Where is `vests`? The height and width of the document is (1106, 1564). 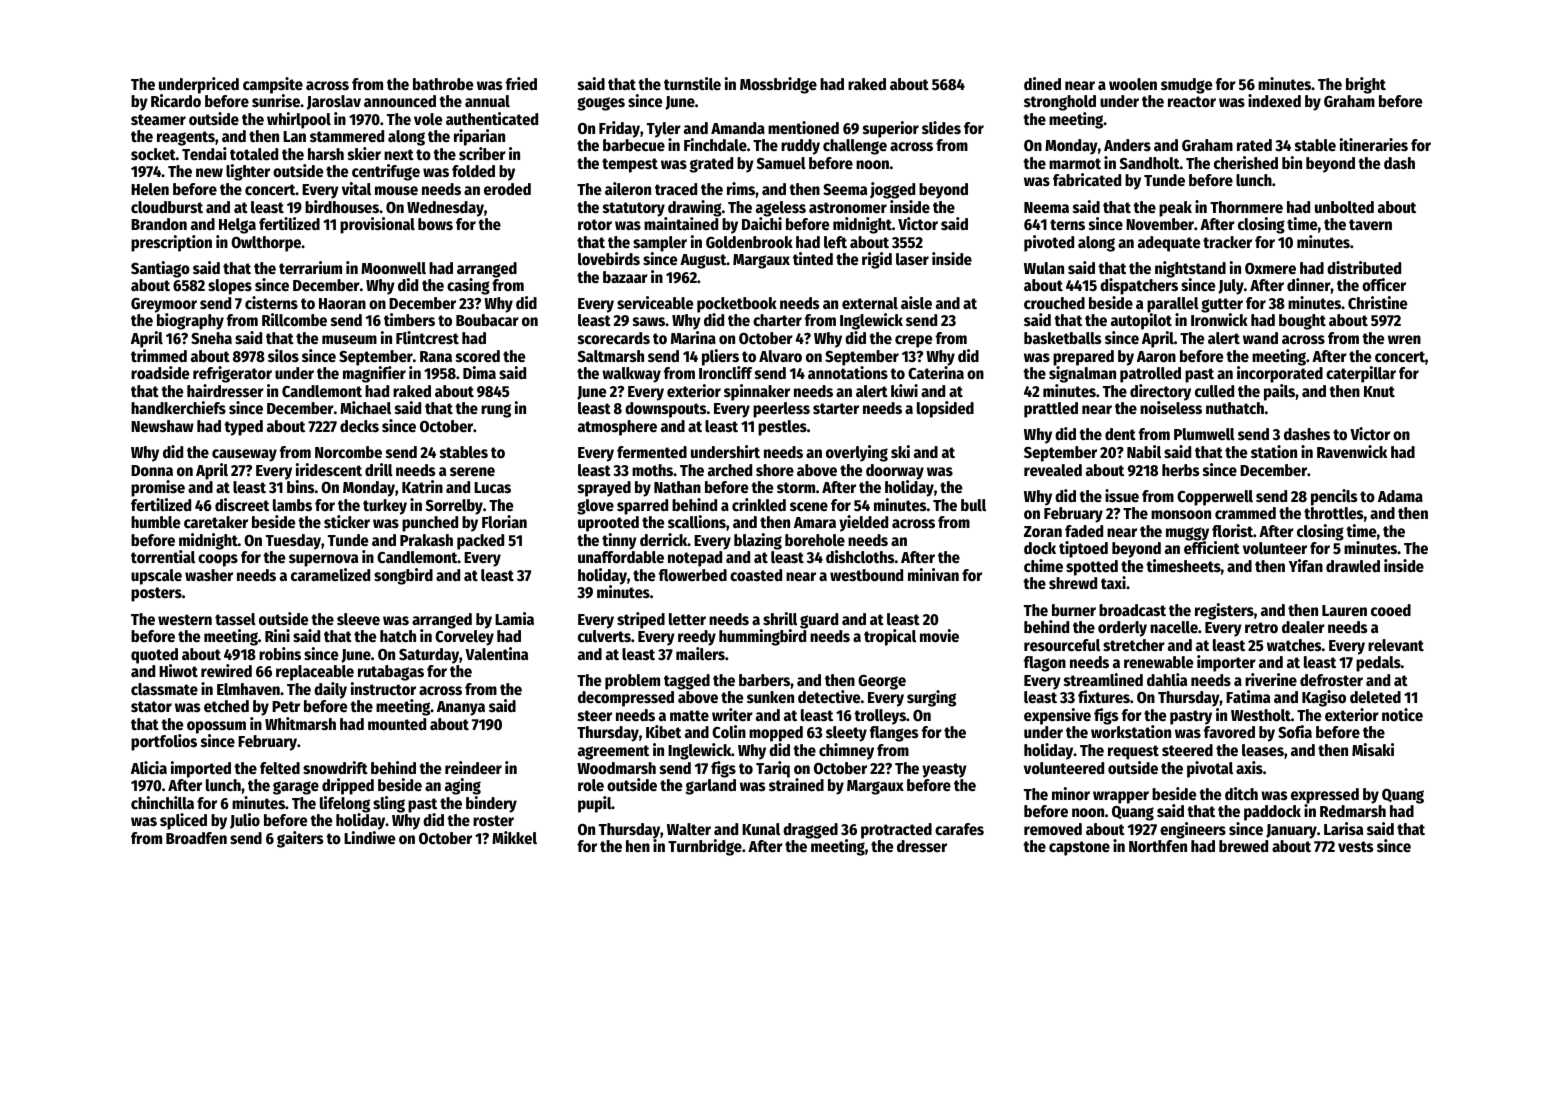 vests is located at coordinates (1356, 847).
